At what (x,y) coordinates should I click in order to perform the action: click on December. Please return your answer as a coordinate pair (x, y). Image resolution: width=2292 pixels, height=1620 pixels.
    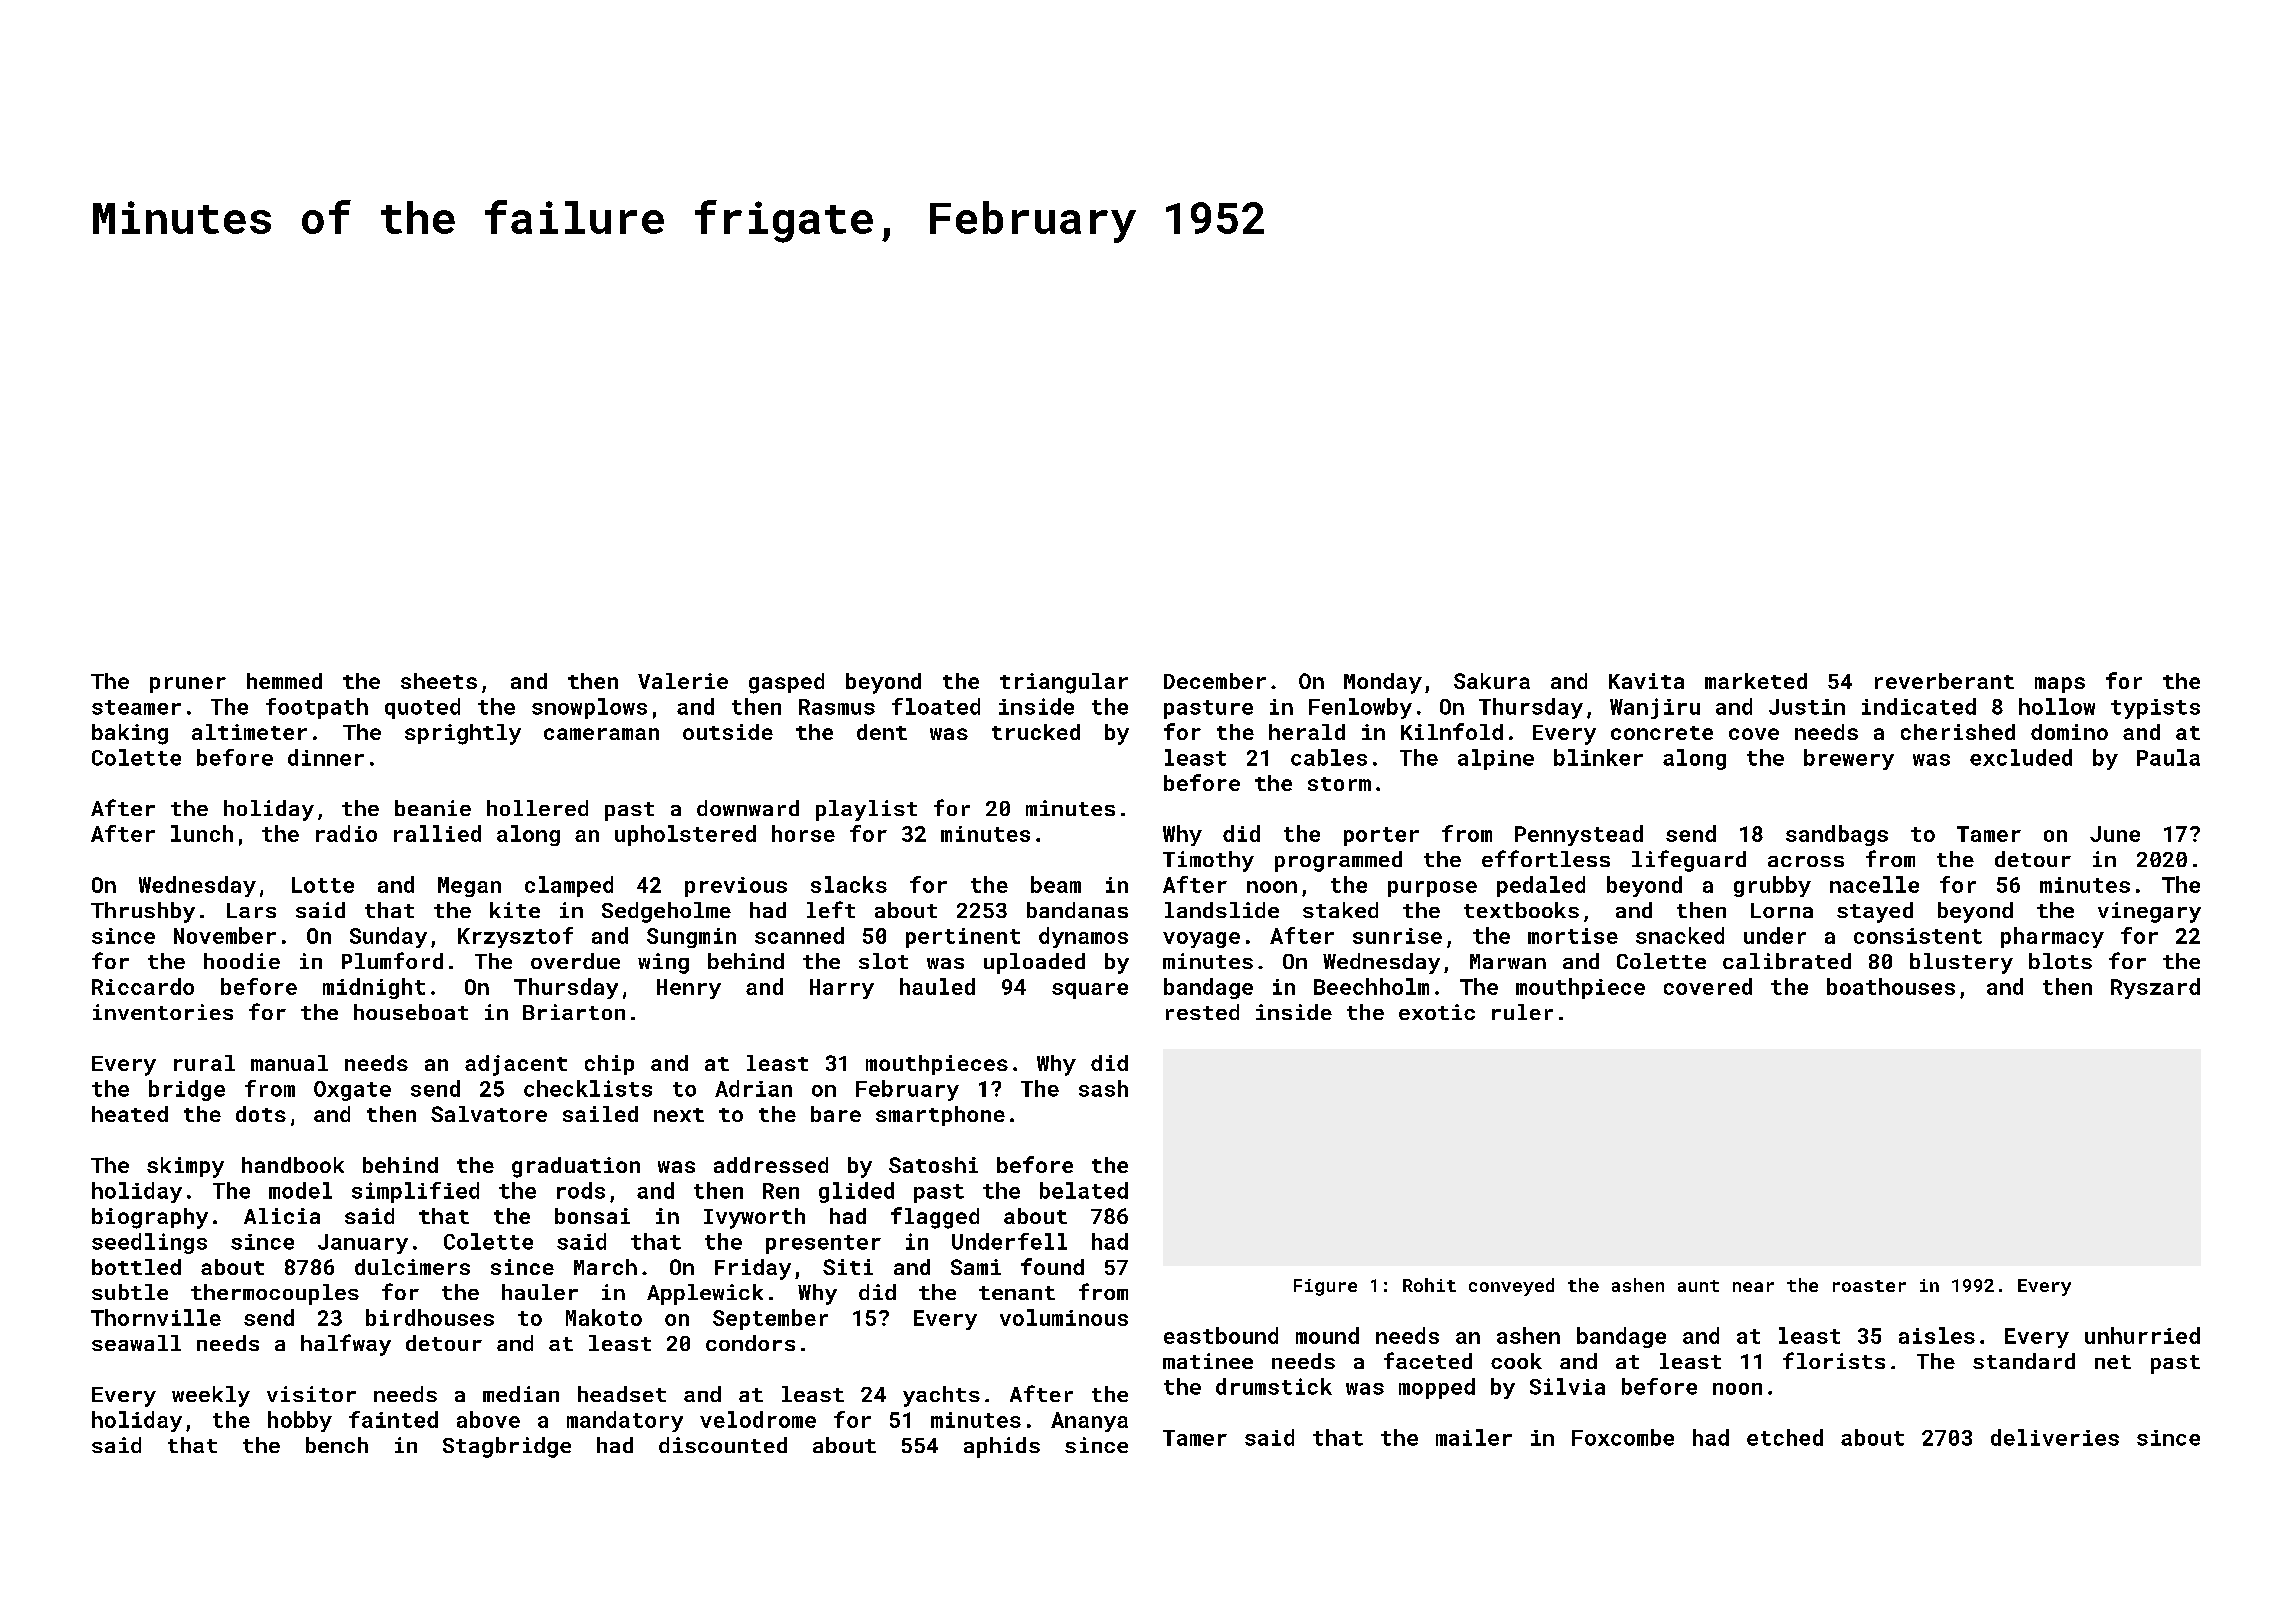
    Looking at the image, I should click on (1215, 681).
